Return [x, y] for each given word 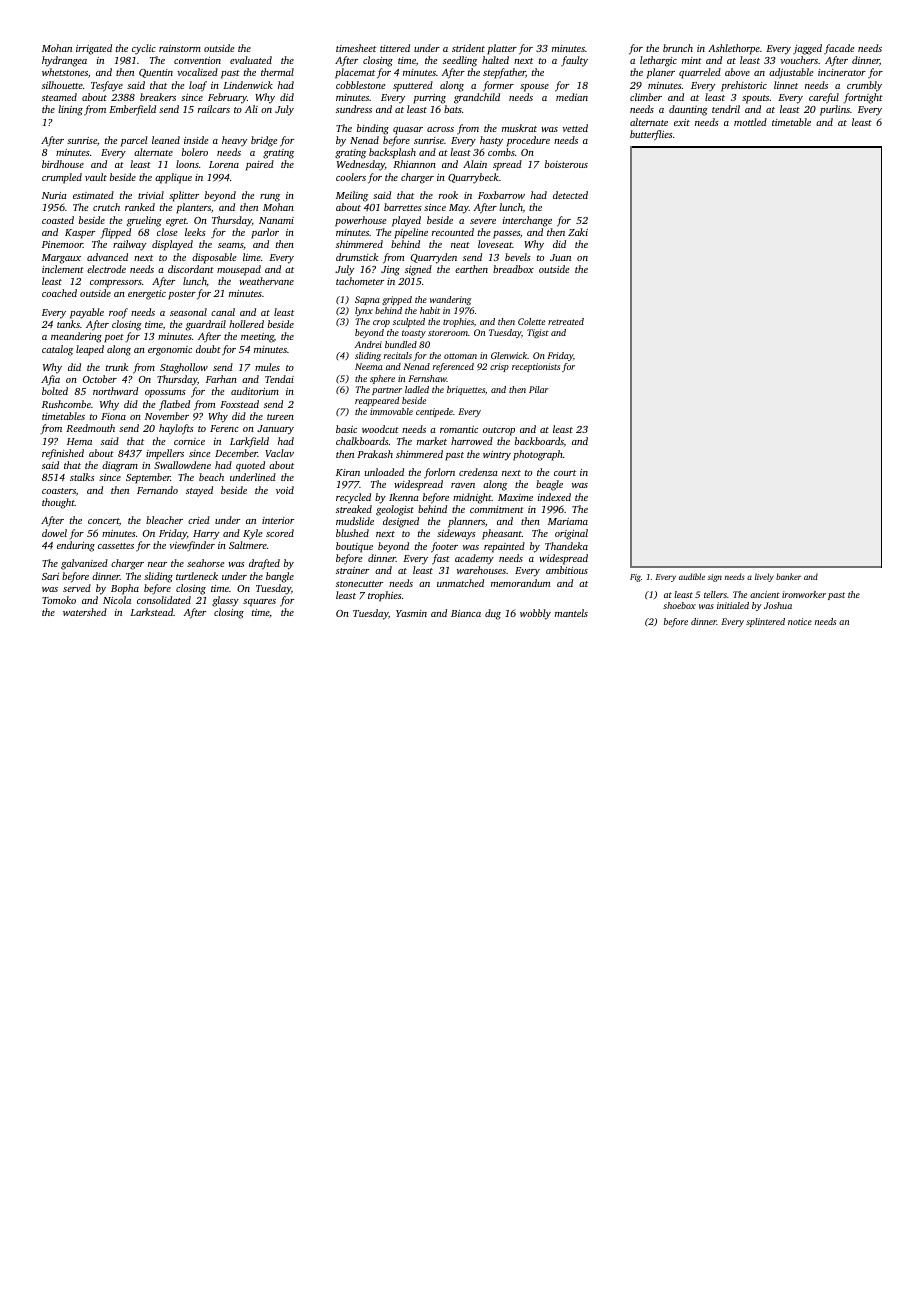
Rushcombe [66, 404]
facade [839, 49]
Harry [206, 535]
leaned [166, 140]
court [565, 473]
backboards [539, 441]
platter [502, 49]
